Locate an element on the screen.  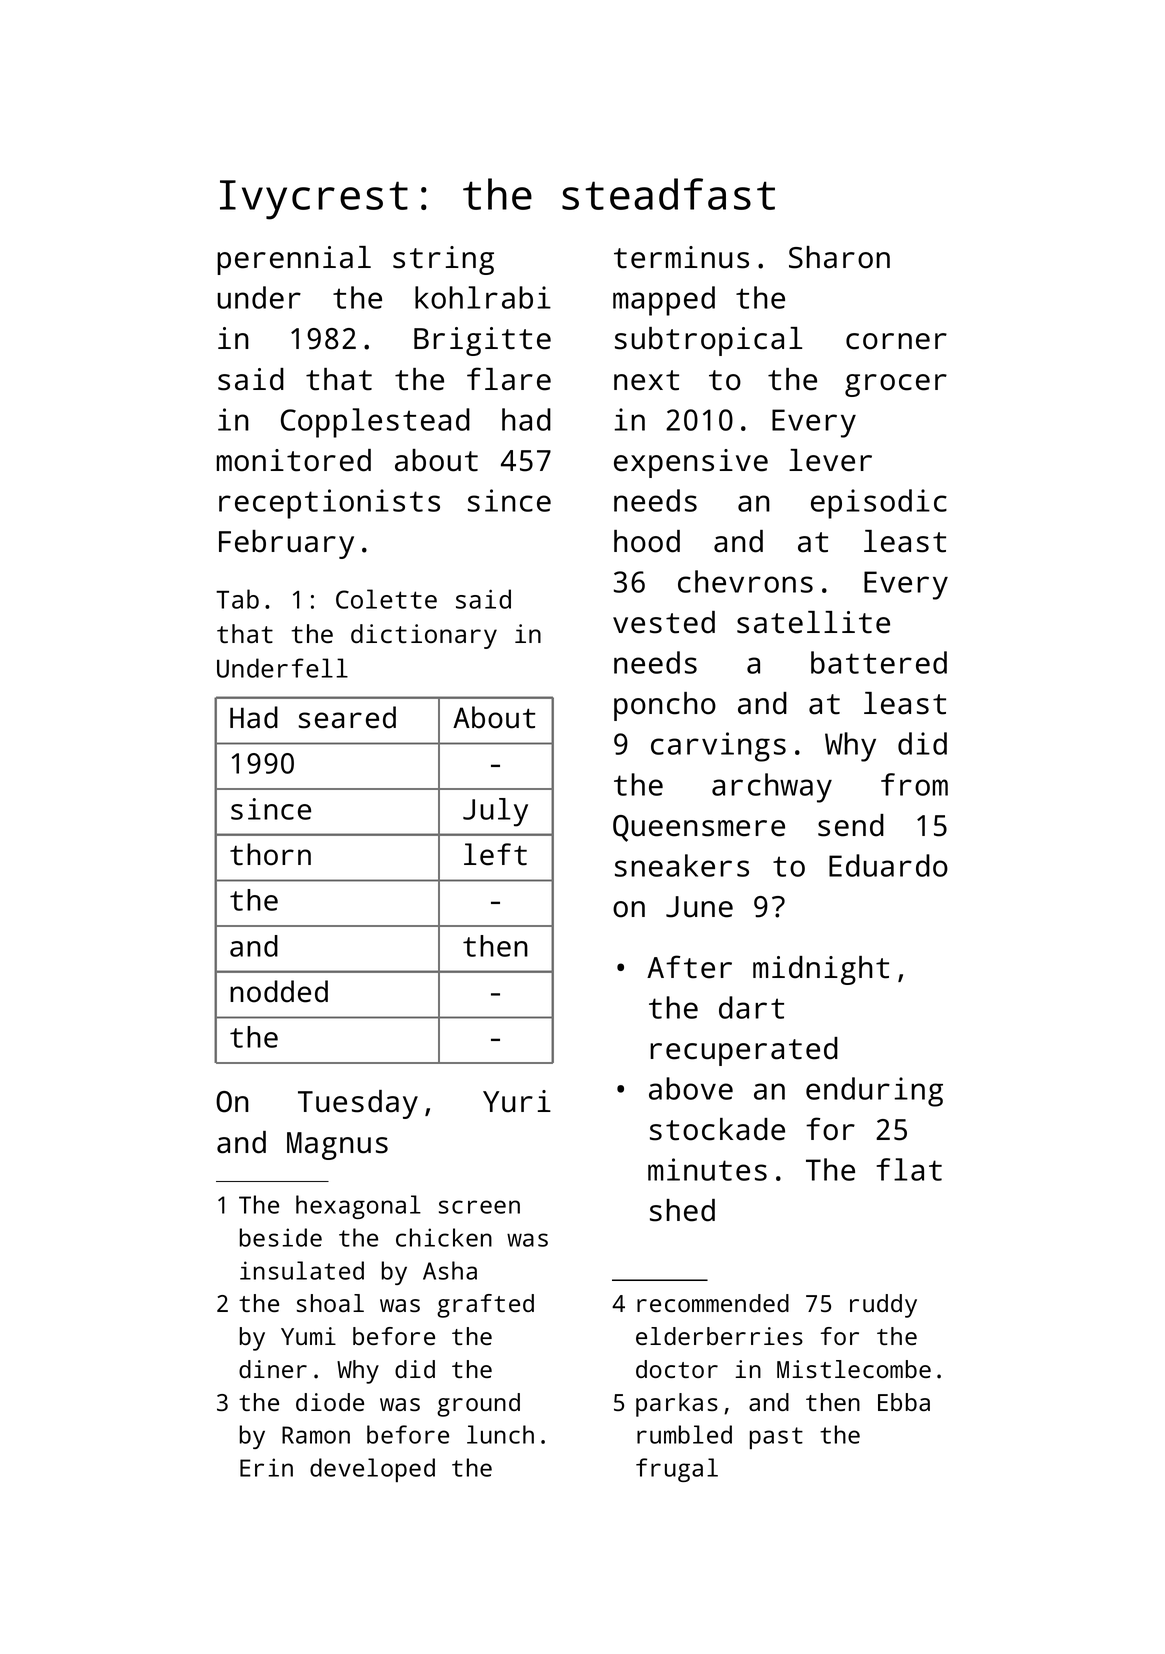
perennial is located at coordinates (294, 260).
